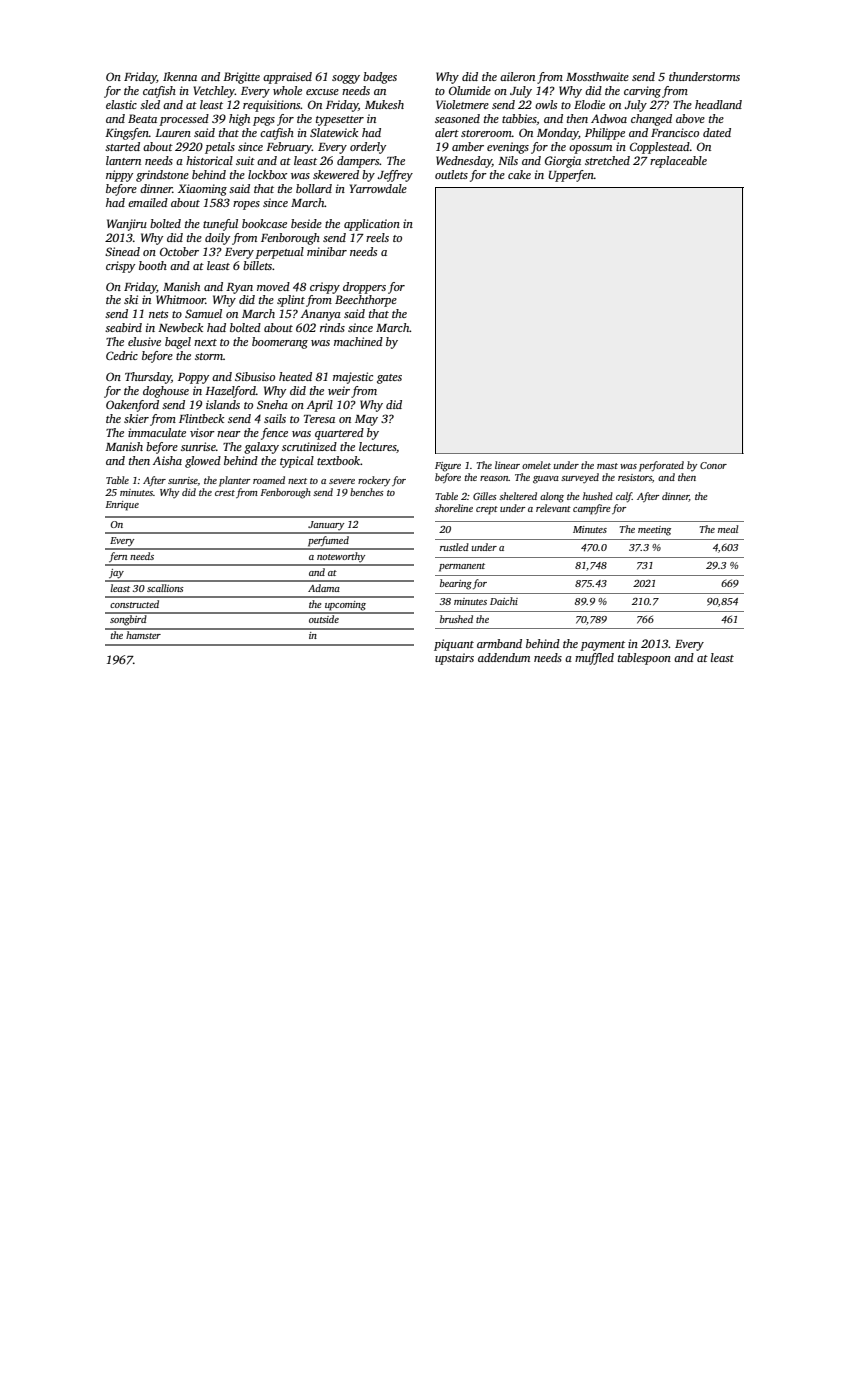  Describe the element at coordinates (122, 506) in the screenshot. I see `Enrique` at that location.
